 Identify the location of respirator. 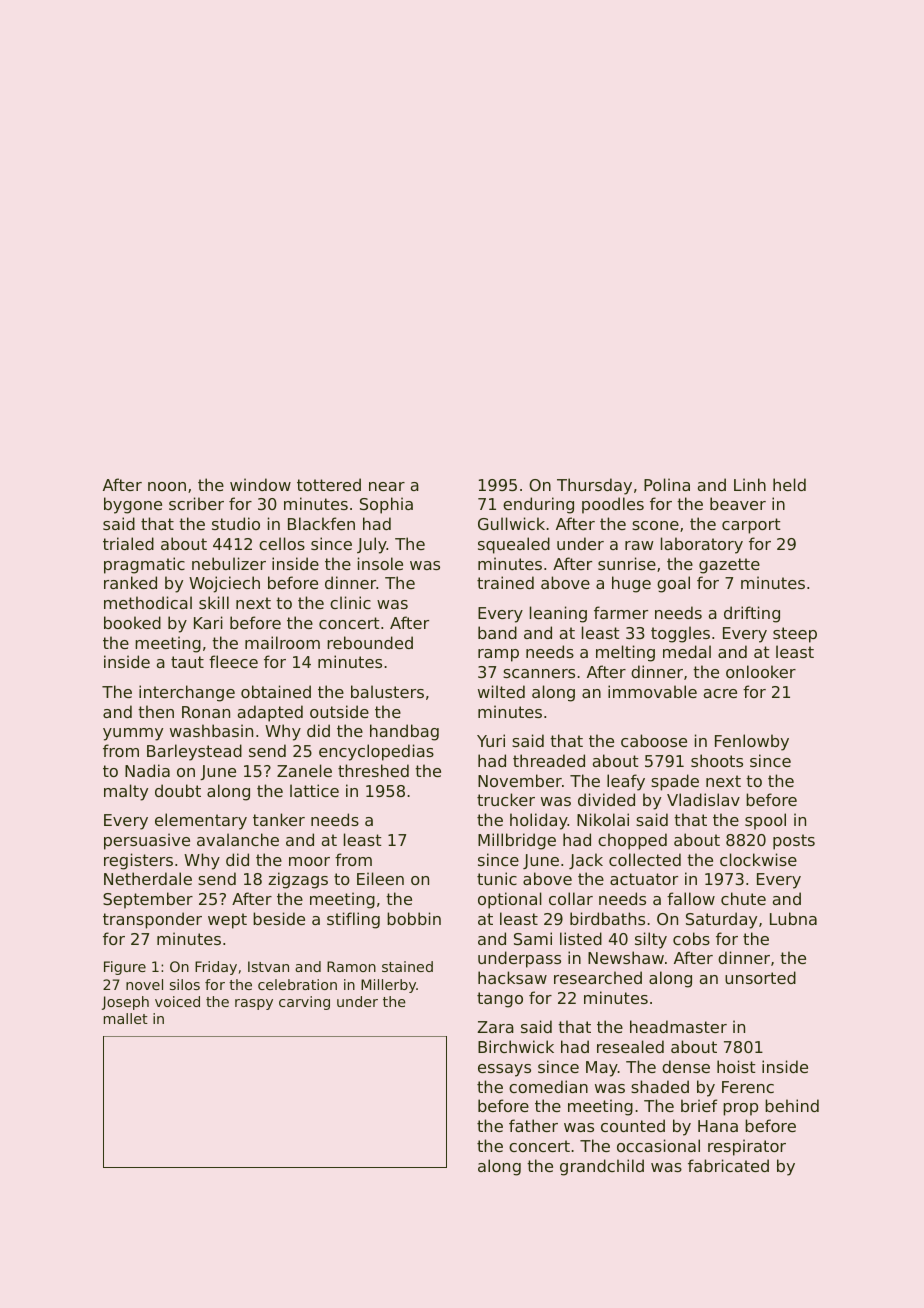
(747, 1147).
